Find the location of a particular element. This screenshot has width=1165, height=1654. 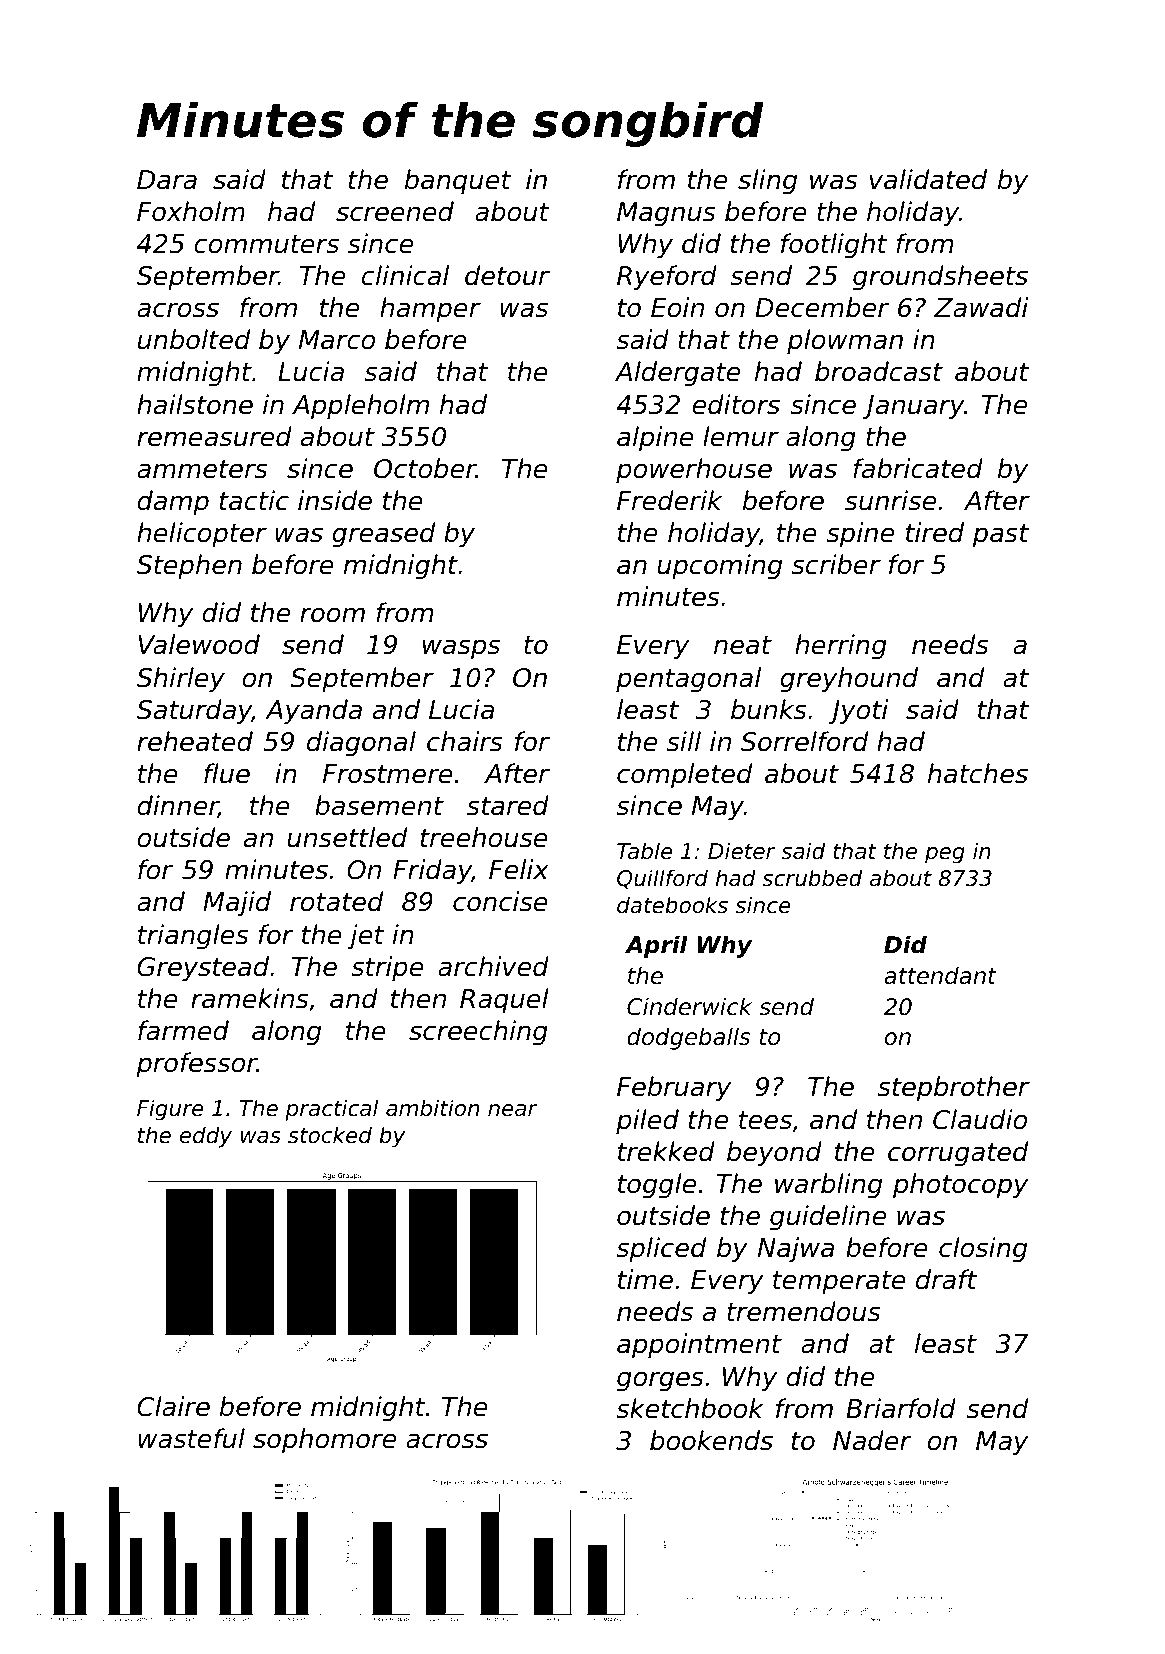

wasps is located at coordinates (461, 649).
